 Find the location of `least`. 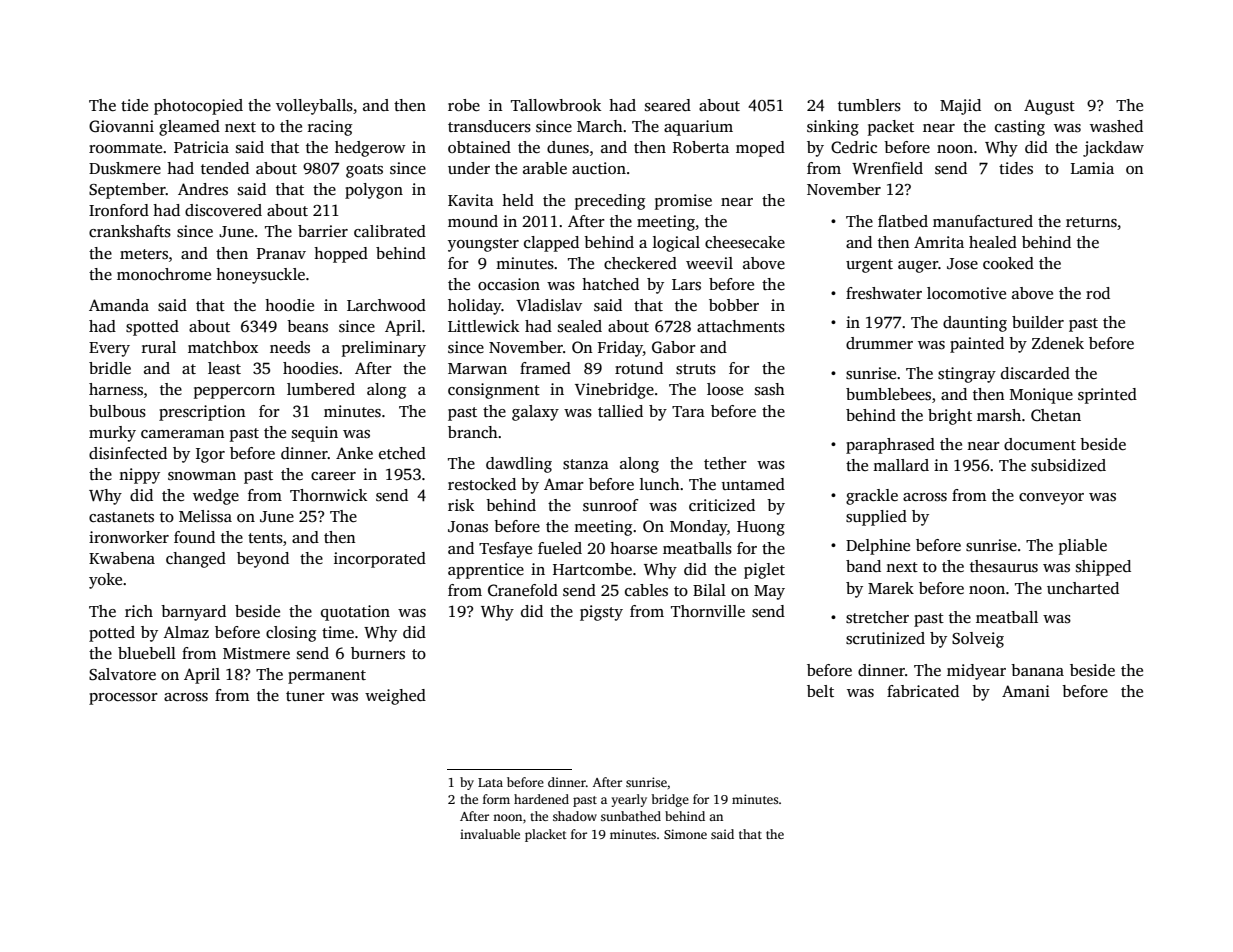

least is located at coordinates (224, 368).
